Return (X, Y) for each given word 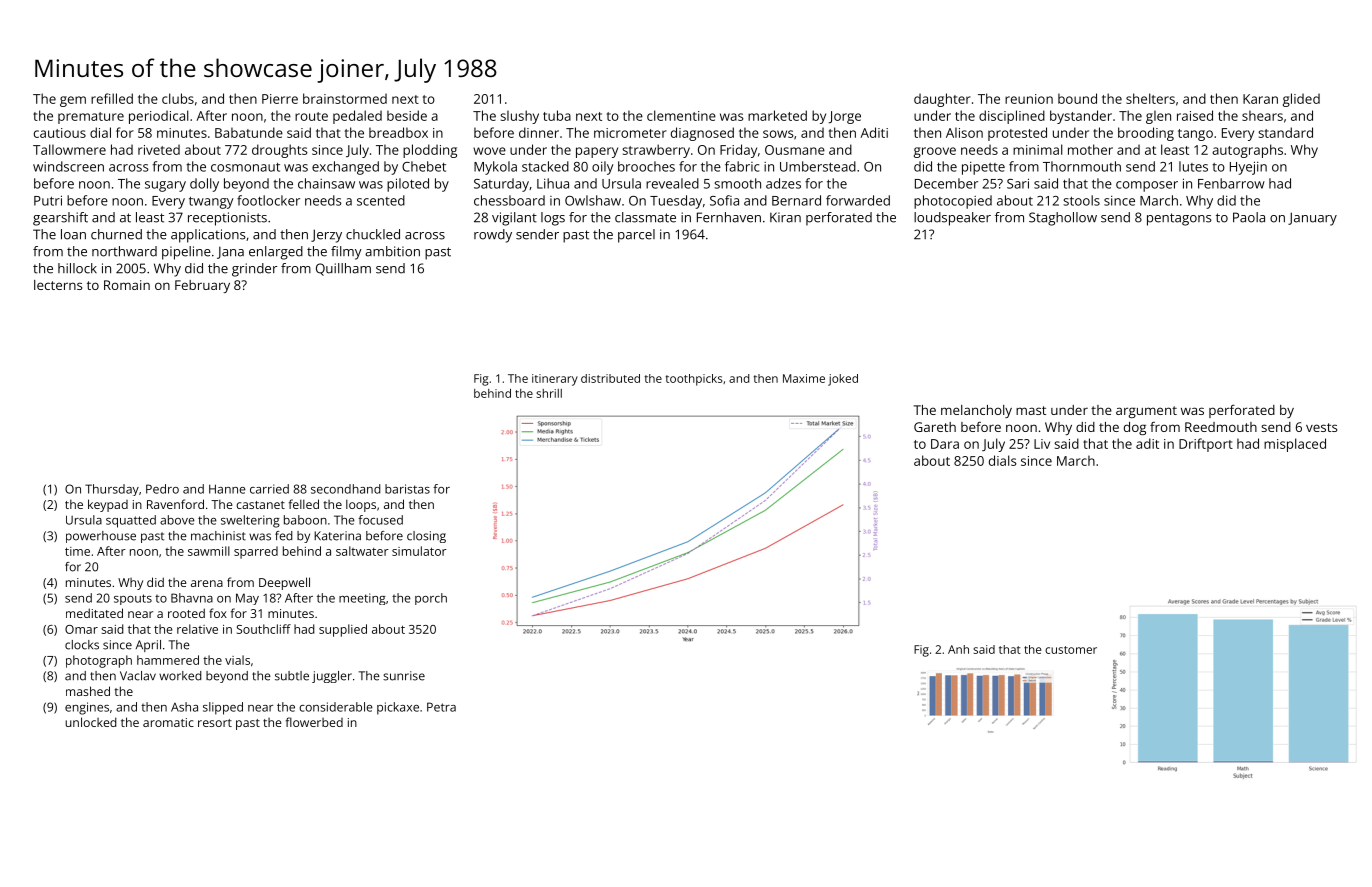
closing (426, 537)
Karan (1260, 99)
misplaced (1295, 445)
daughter (942, 100)
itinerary (555, 380)
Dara (945, 444)
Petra (441, 707)
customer (1071, 650)
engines (87, 708)
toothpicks (694, 380)
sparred (256, 552)
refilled (112, 98)
